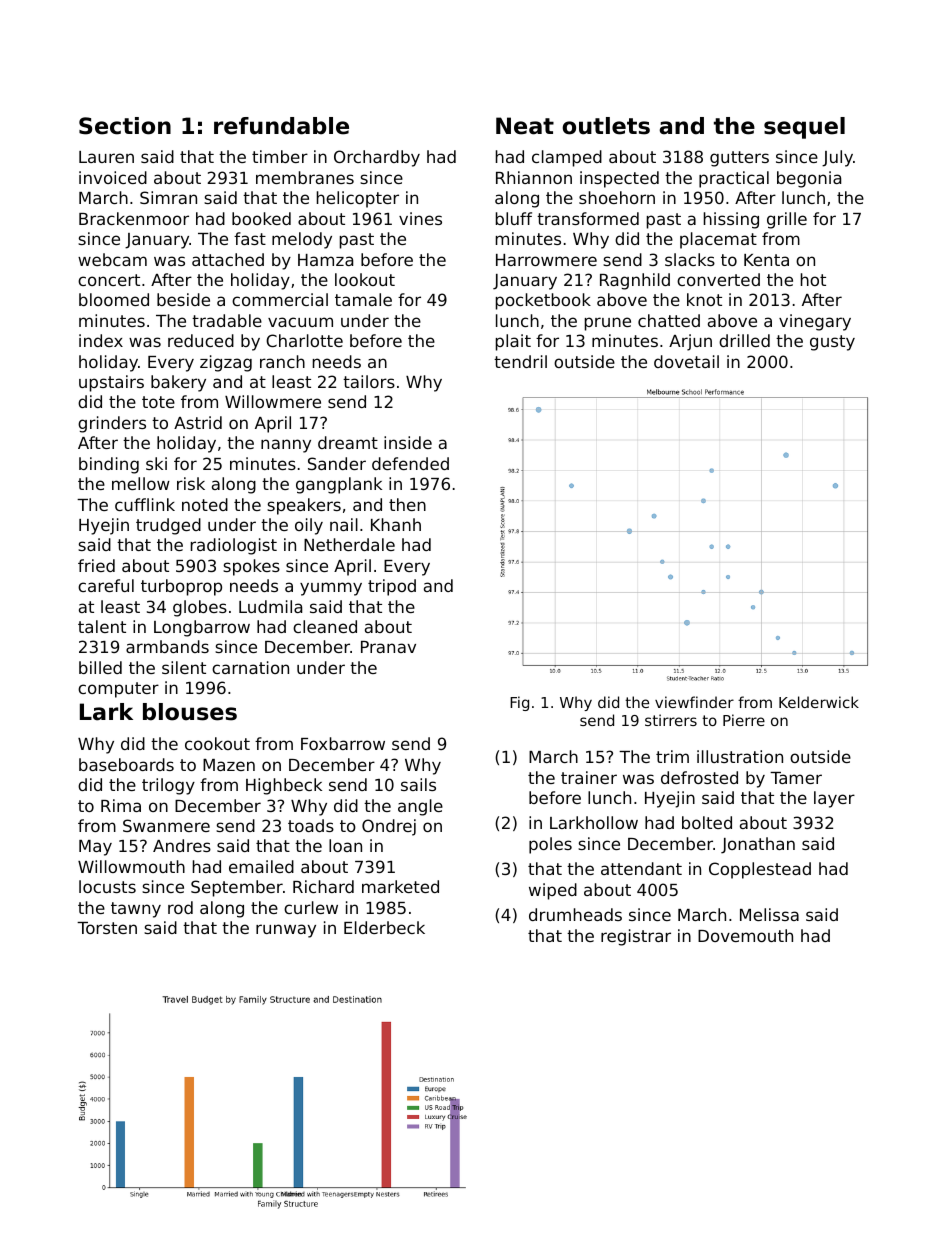  I want to click on Kelderwick, so click(819, 702).
